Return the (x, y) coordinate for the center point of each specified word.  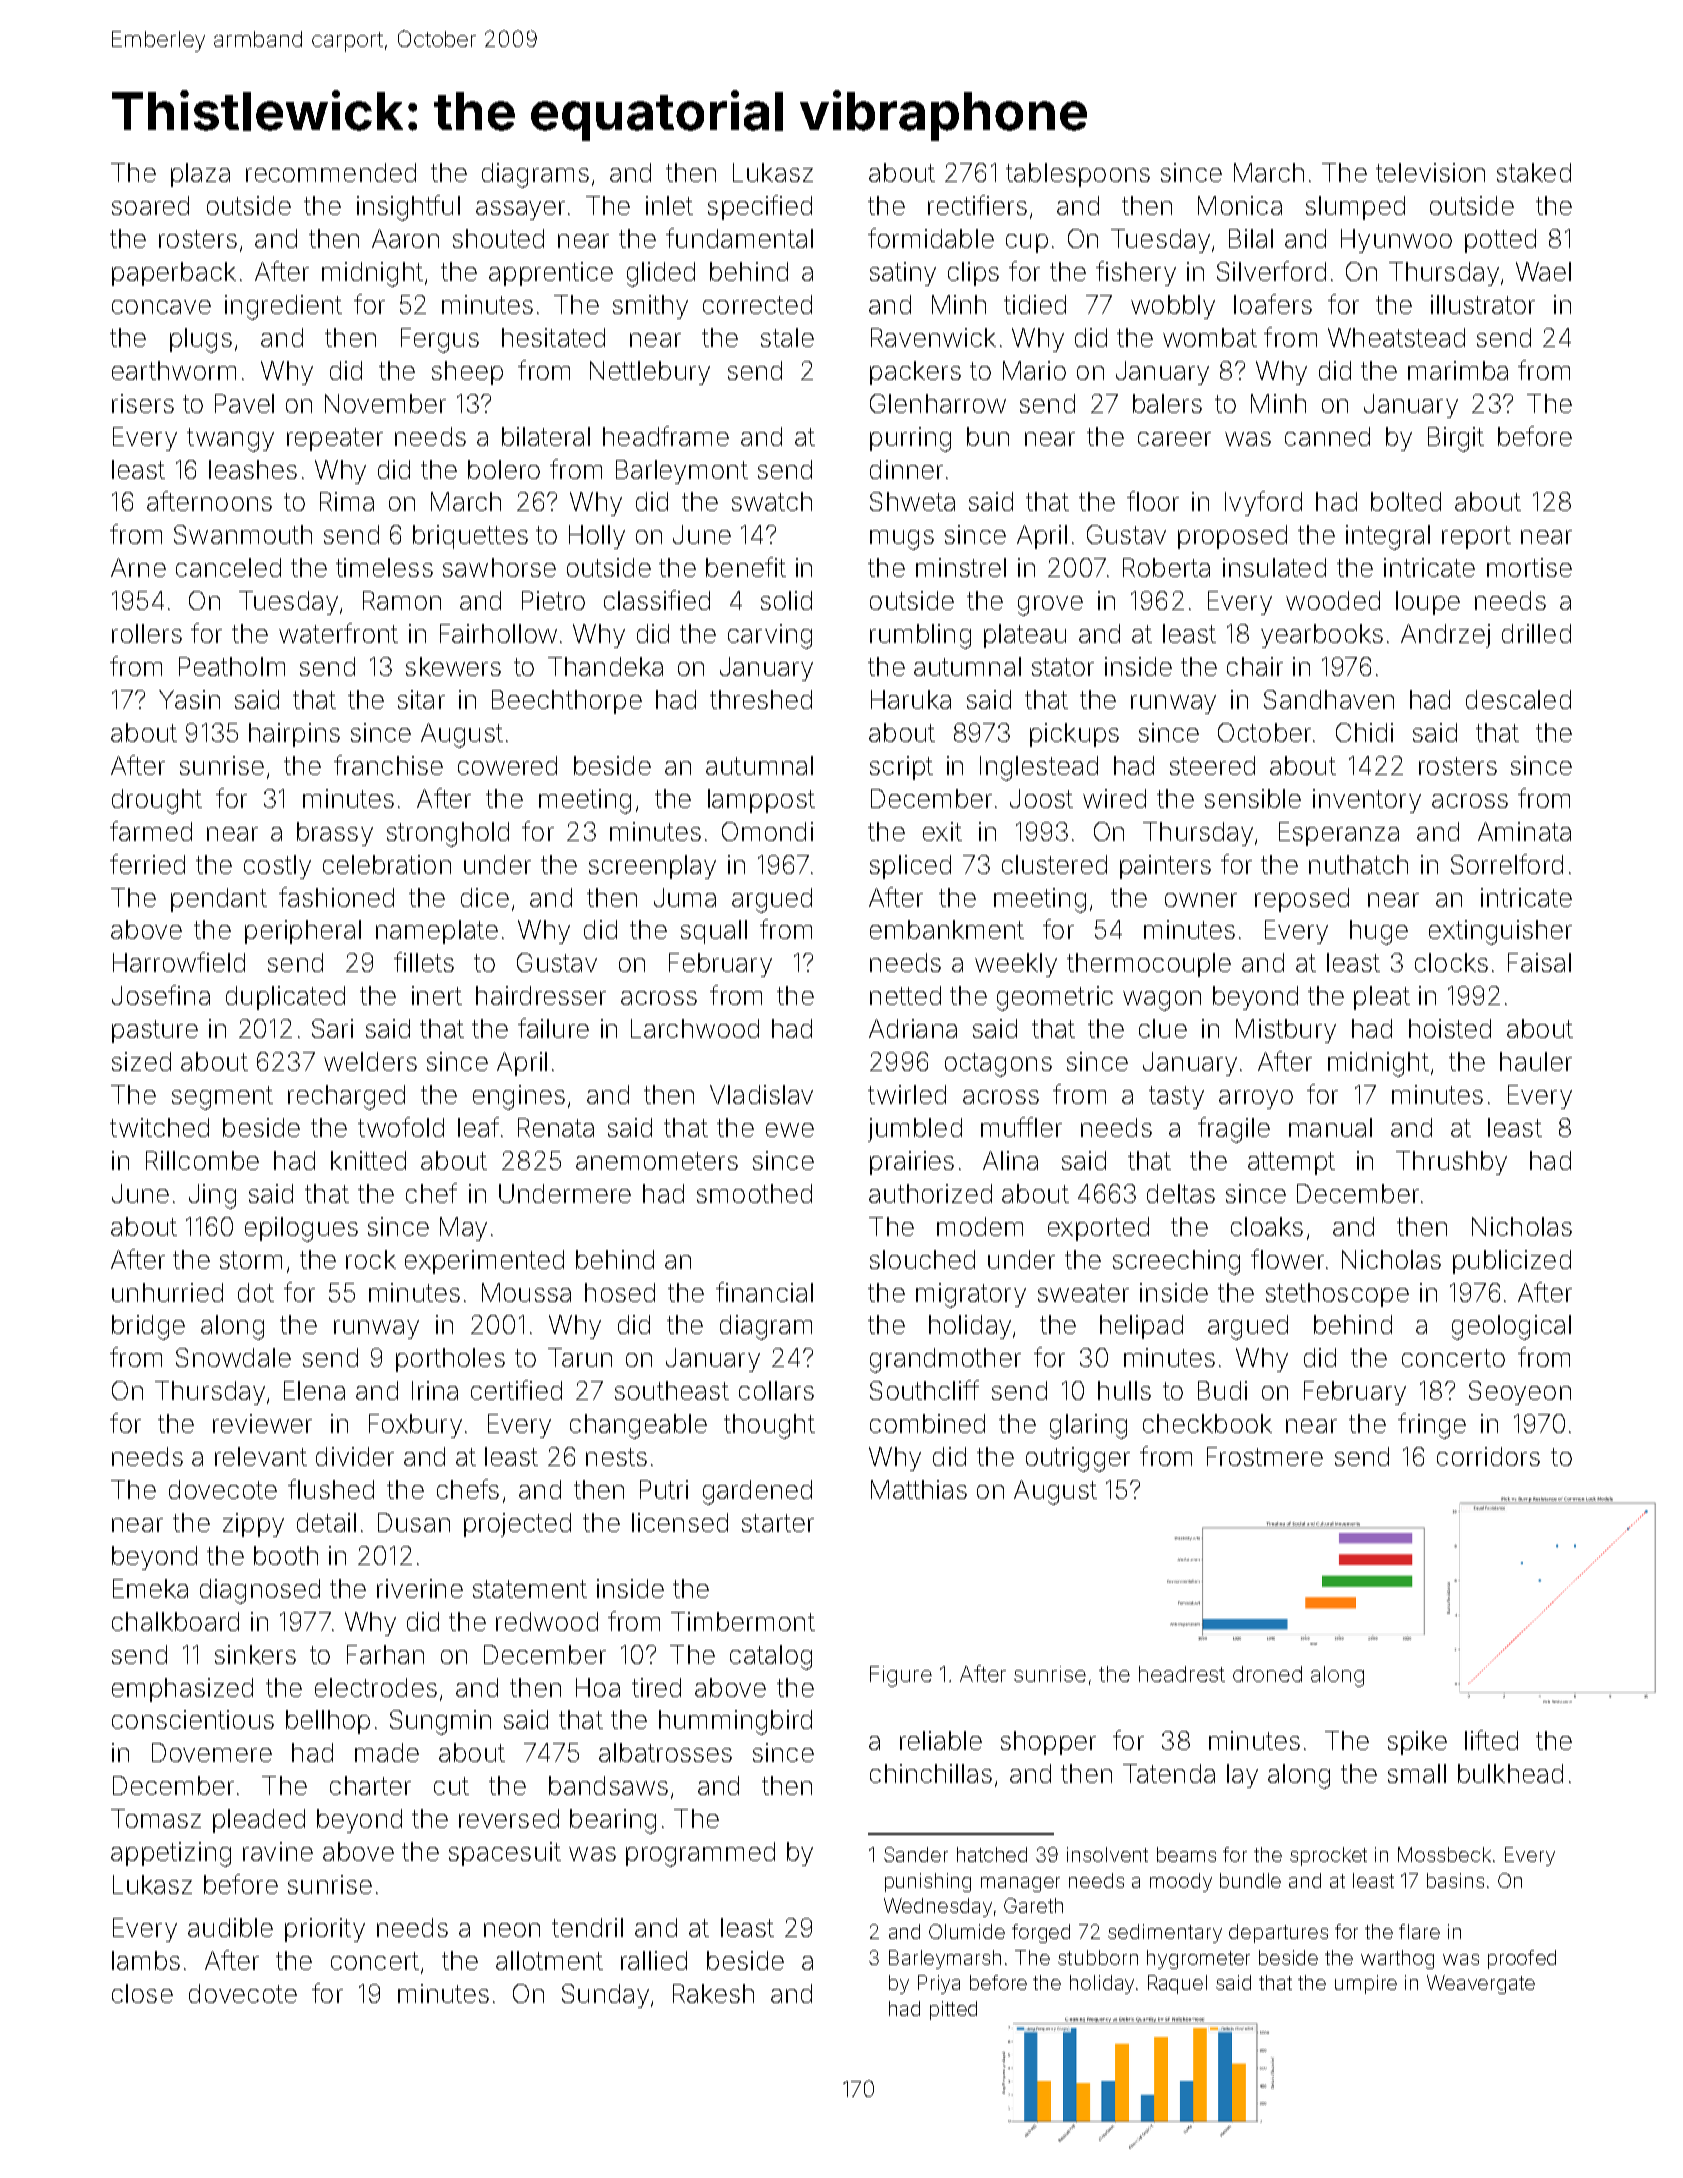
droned (1267, 1674)
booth (286, 1555)
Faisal (1539, 962)
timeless (384, 567)
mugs (902, 540)
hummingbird (735, 1722)
